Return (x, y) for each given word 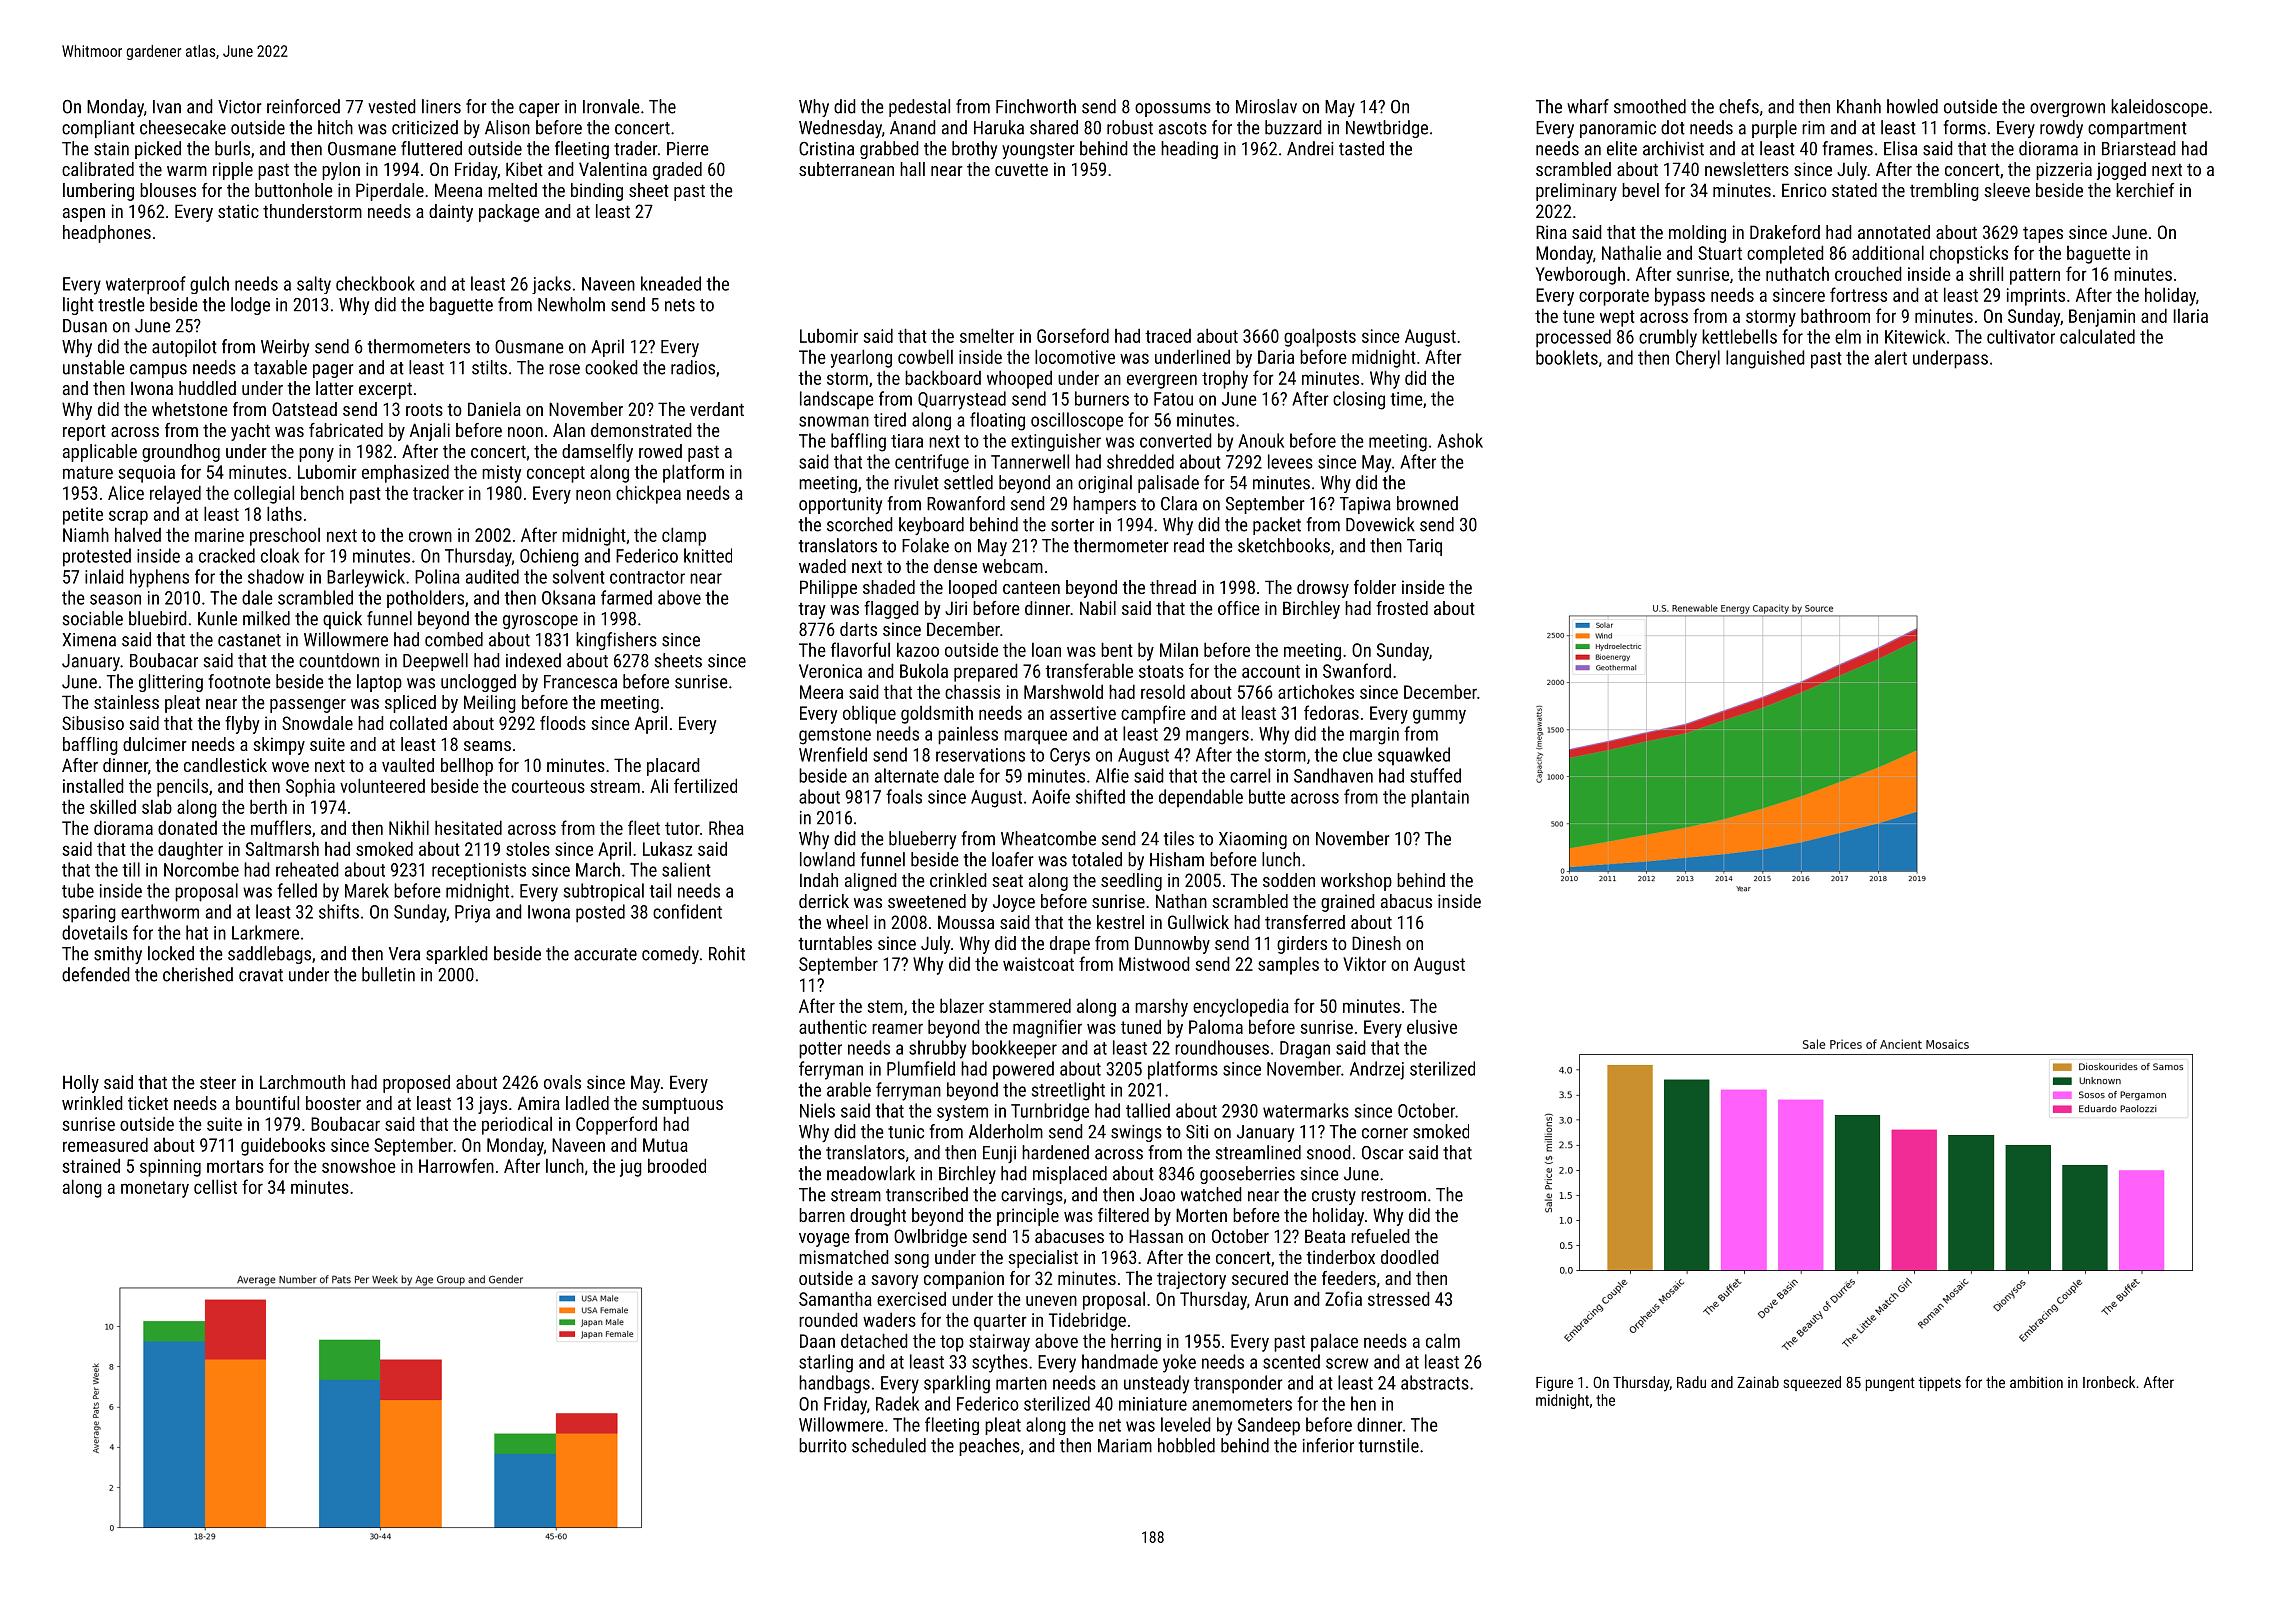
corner (1385, 1133)
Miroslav (1266, 106)
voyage (824, 1240)
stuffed (1435, 775)
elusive (1432, 1026)
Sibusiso (93, 723)
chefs (1739, 106)
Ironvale (611, 106)
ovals (562, 1082)
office (1239, 608)
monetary (155, 1189)
